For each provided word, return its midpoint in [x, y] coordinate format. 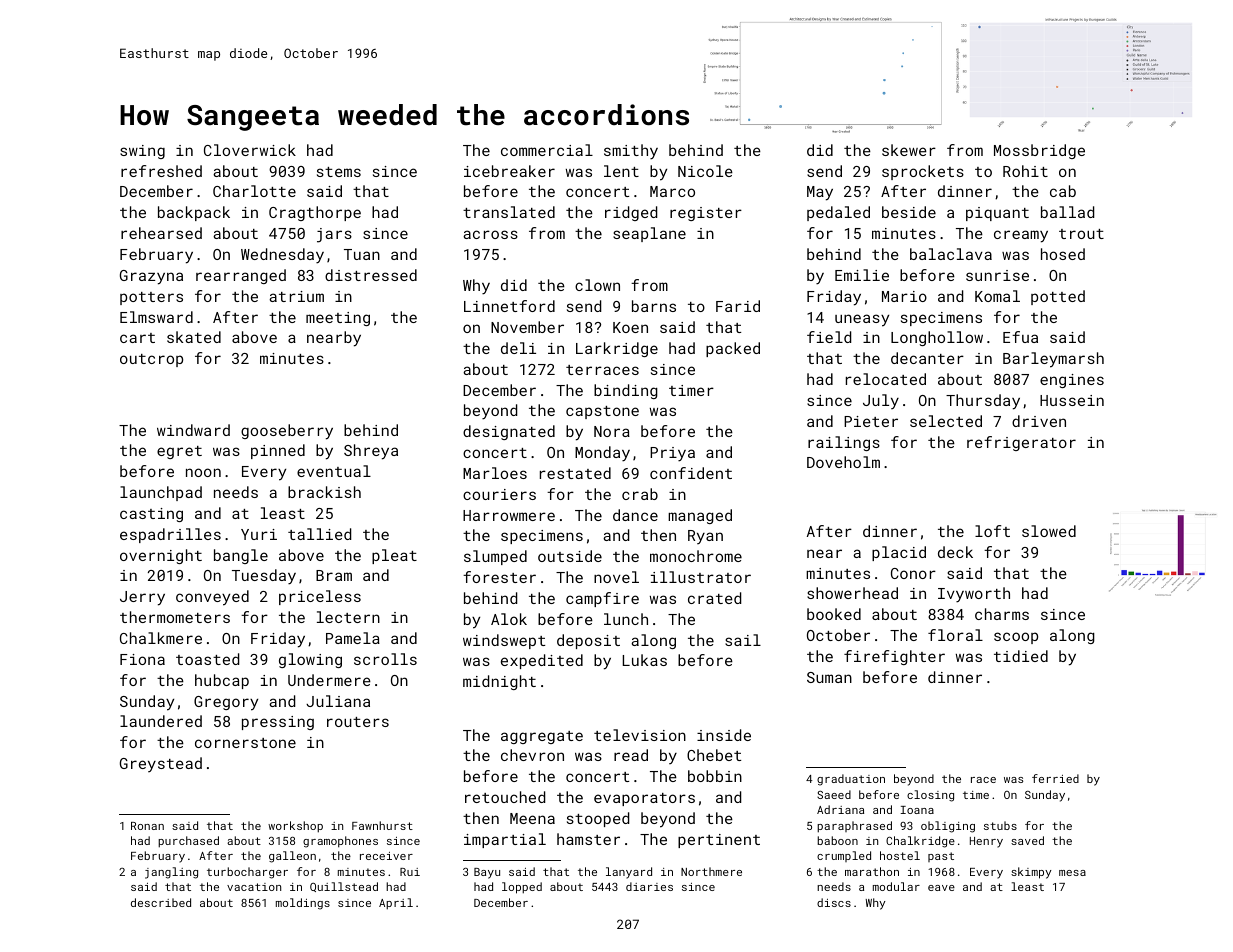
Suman [829, 677]
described [161, 902]
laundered [161, 721]
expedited [542, 661]
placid [899, 553]
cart [137, 338]
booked [834, 614]
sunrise [997, 275]
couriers [499, 494]
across [490, 234]
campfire [602, 599]
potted [1058, 297]
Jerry [142, 598]
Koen [630, 327]
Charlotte [254, 191]
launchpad [161, 493]
